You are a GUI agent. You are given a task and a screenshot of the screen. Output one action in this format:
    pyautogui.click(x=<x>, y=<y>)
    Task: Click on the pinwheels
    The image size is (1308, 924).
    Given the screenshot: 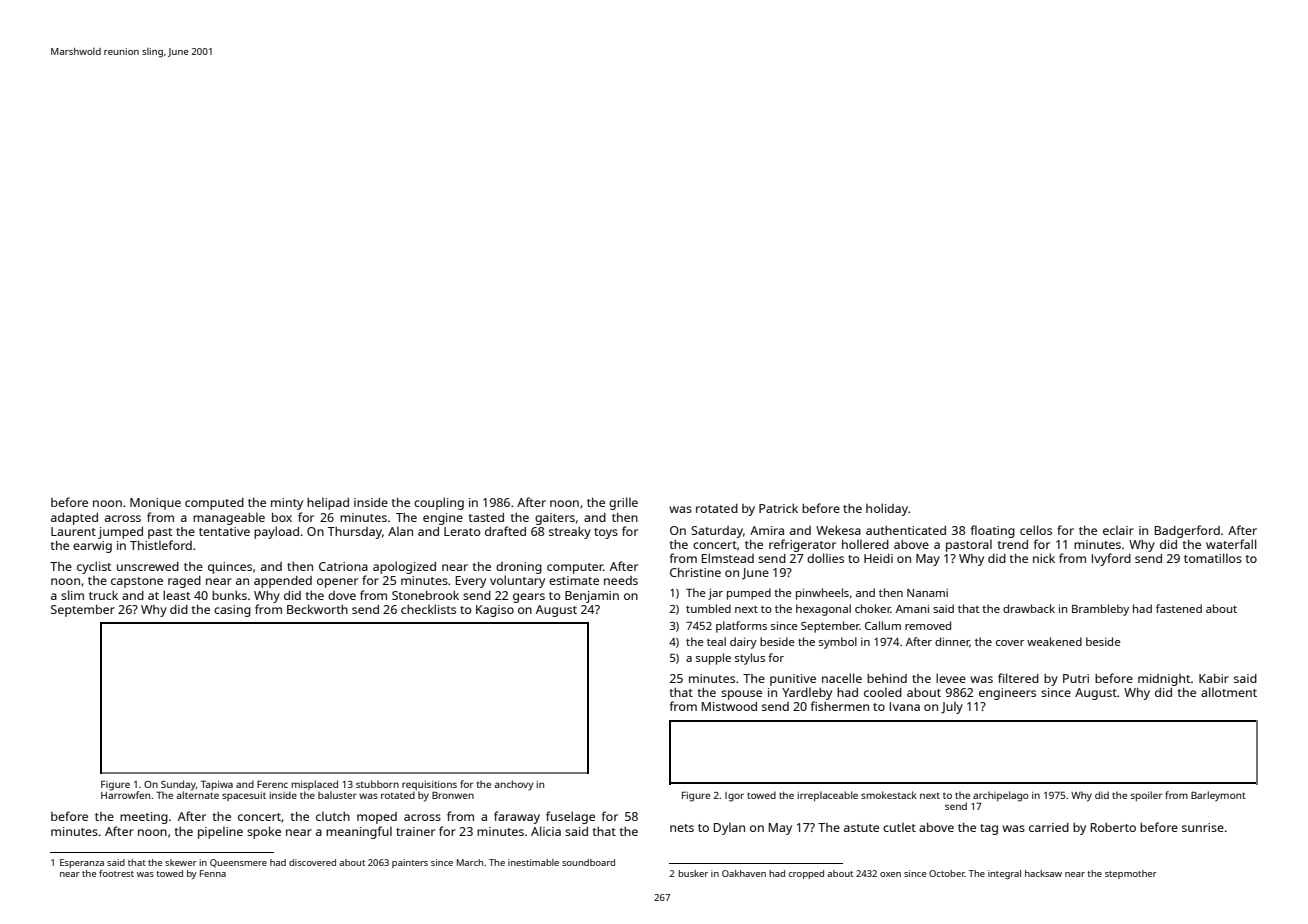 What is the action you would take?
    pyautogui.click(x=822, y=594)
